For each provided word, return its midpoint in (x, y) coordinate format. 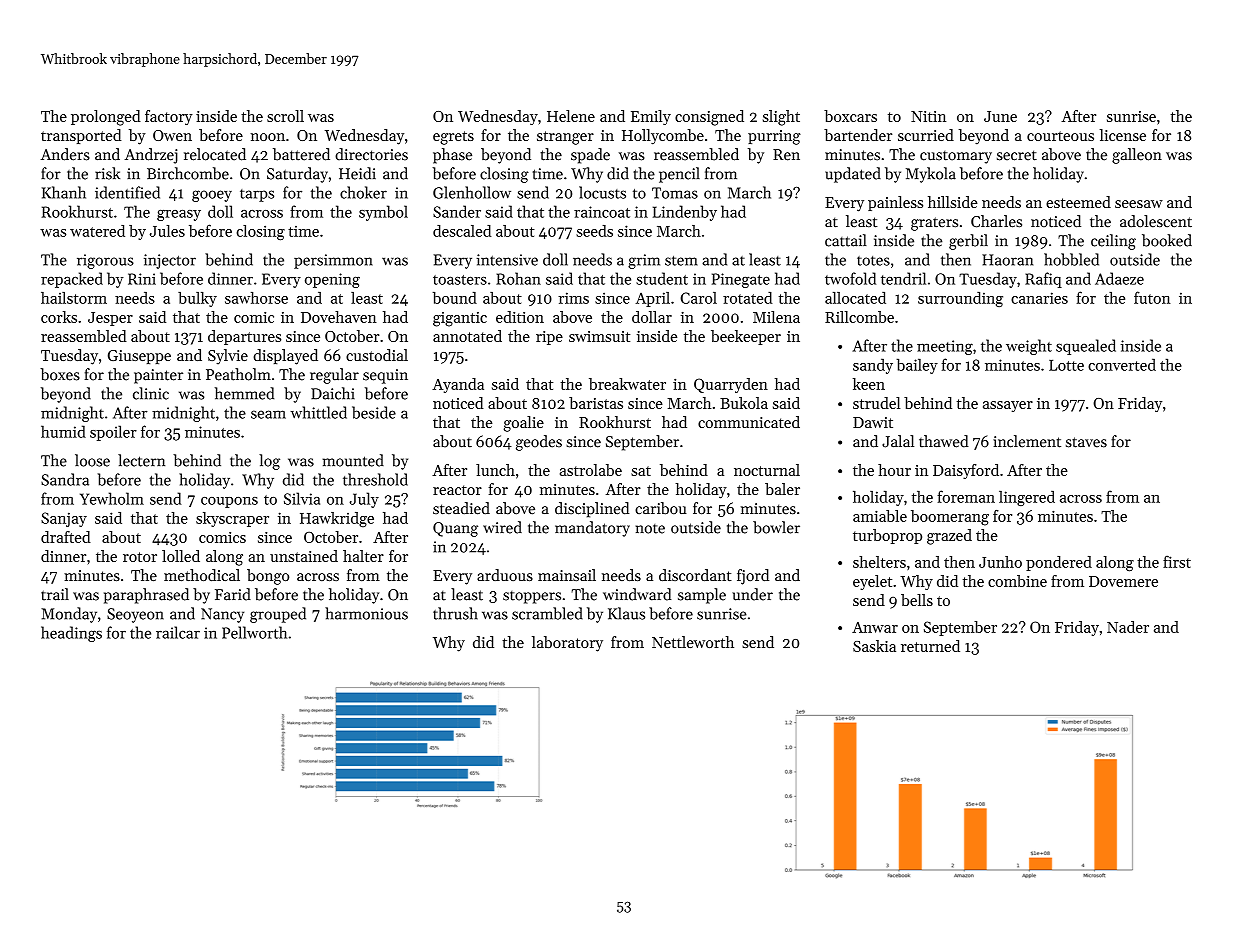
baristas (596, 403)
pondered (1059, 563)
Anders (65, 154)
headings (71, 634)
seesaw (1139, 204)
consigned (709, 118)
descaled (462, 231)
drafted (66, 537)
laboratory (567, 644)
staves (1086, 442)
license (1123, 135)
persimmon (333, 261)
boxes (60, 374)
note (650, 529)
